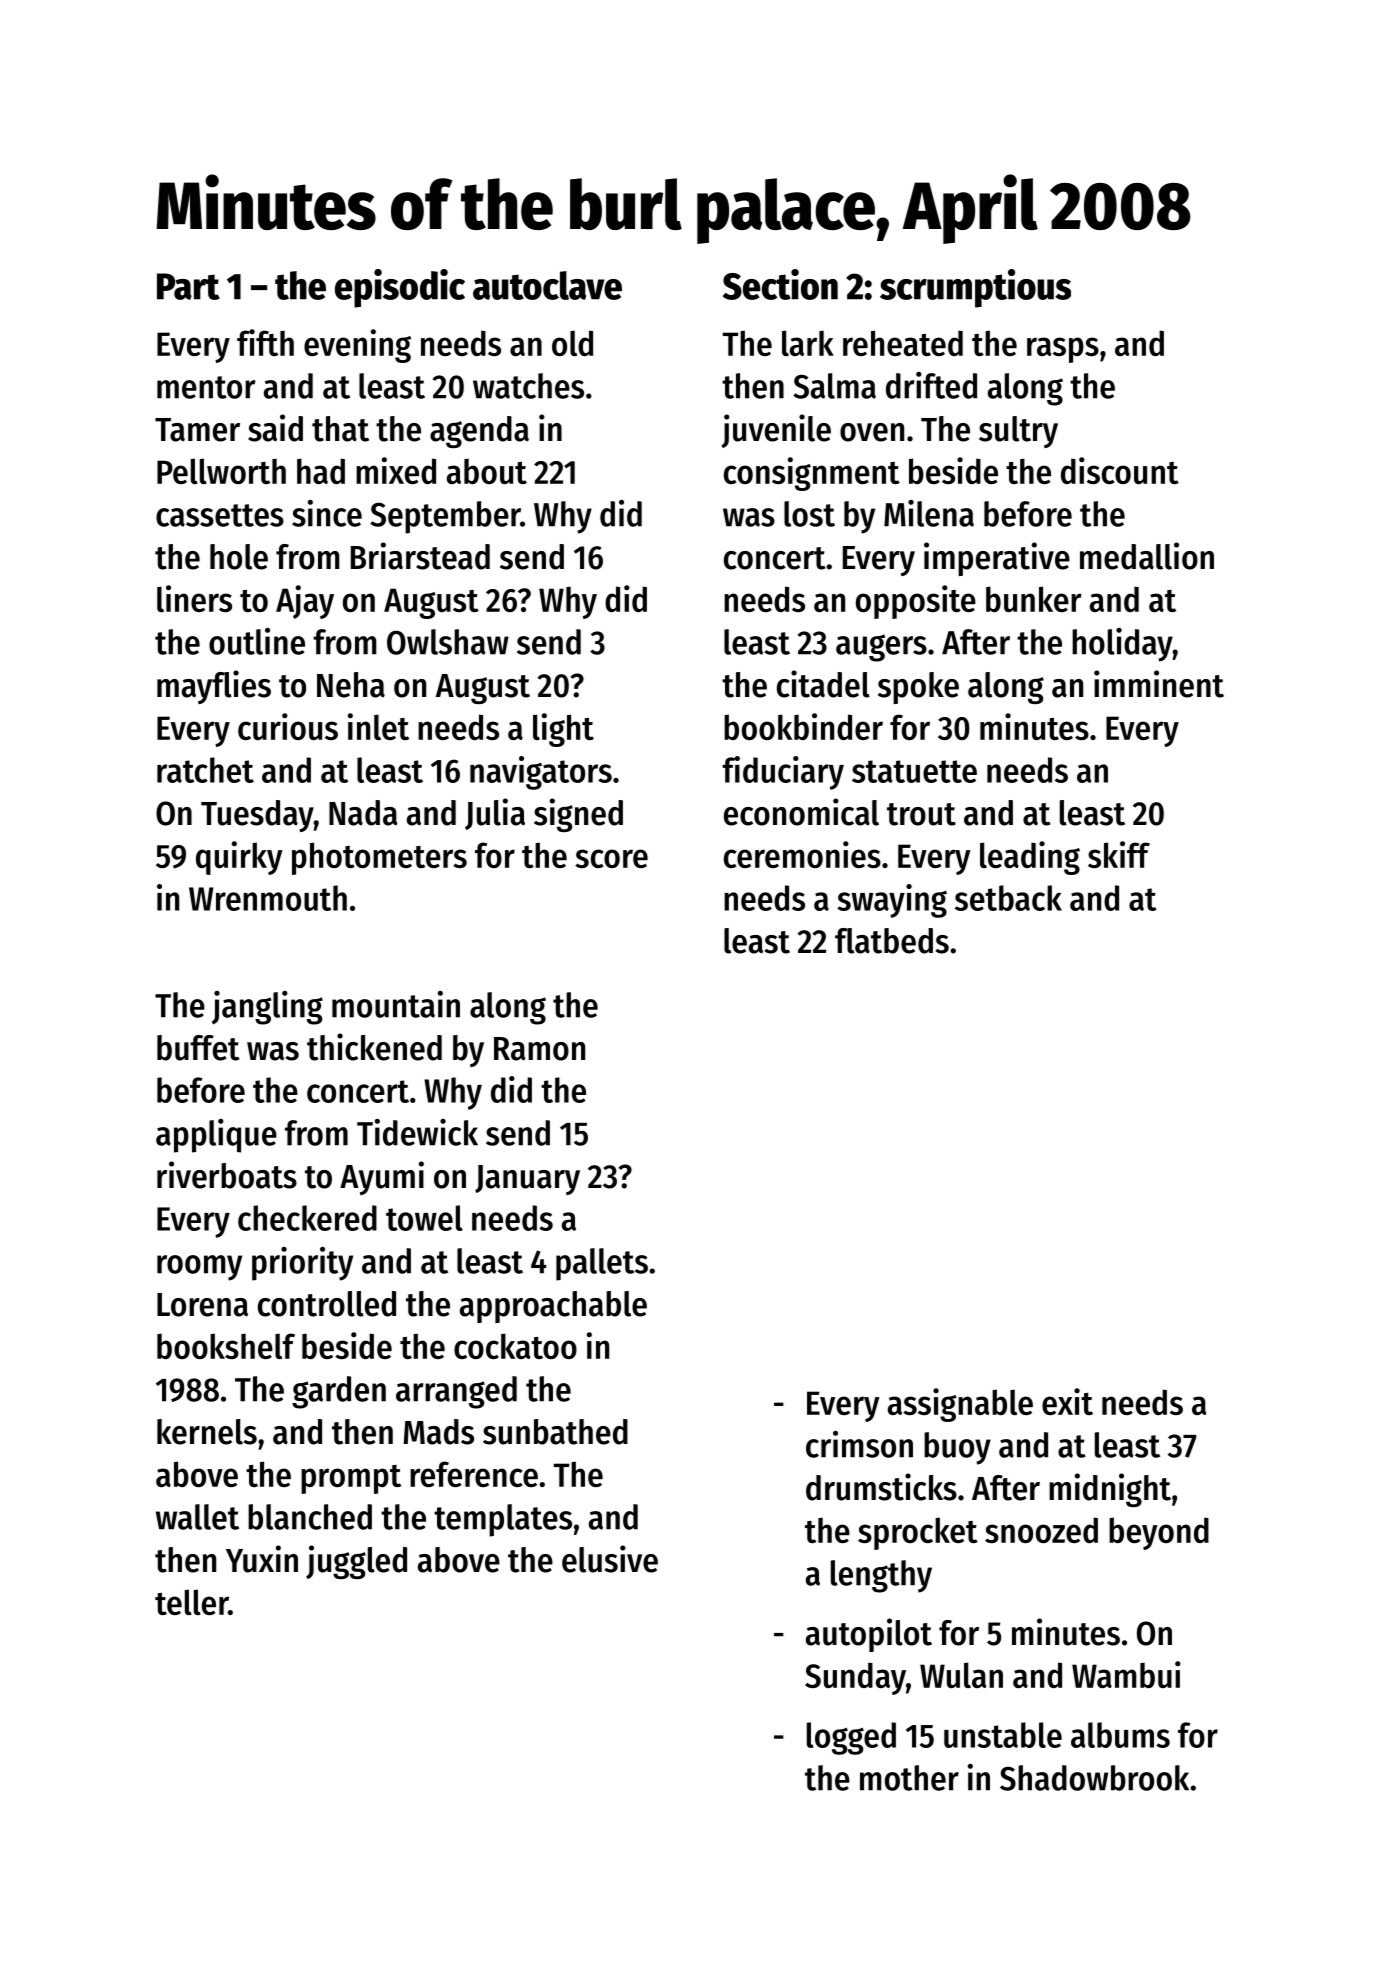 The image size is (1386, 1969). I want to click on episodic, so click(400, 288).
